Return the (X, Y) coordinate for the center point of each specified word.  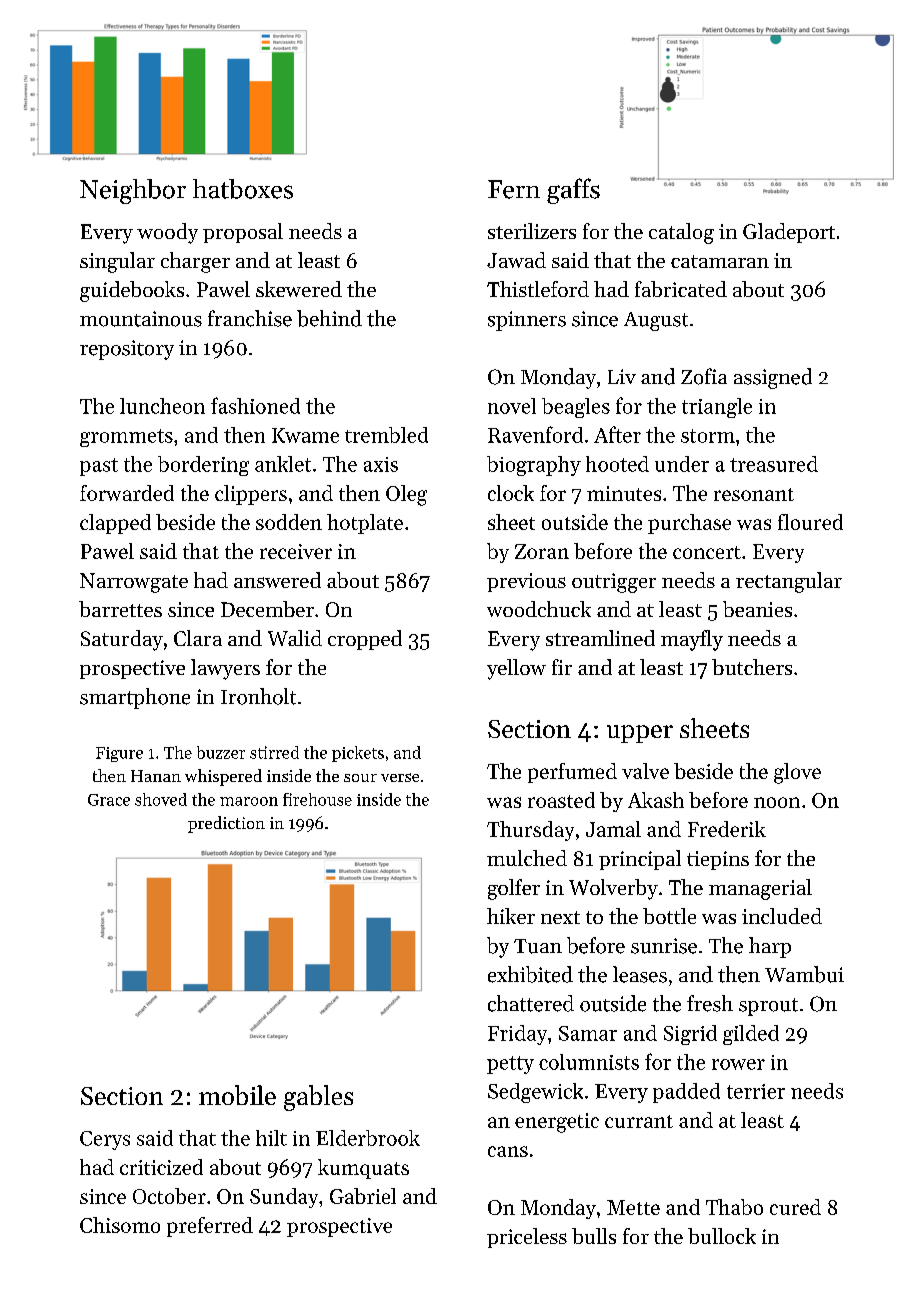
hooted (617, 464)
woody (167, 233)
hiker (511, 916)
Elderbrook (368, 1138)
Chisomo (120, 1225)
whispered (223, 777)
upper (640, 734)
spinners (527, 321)
